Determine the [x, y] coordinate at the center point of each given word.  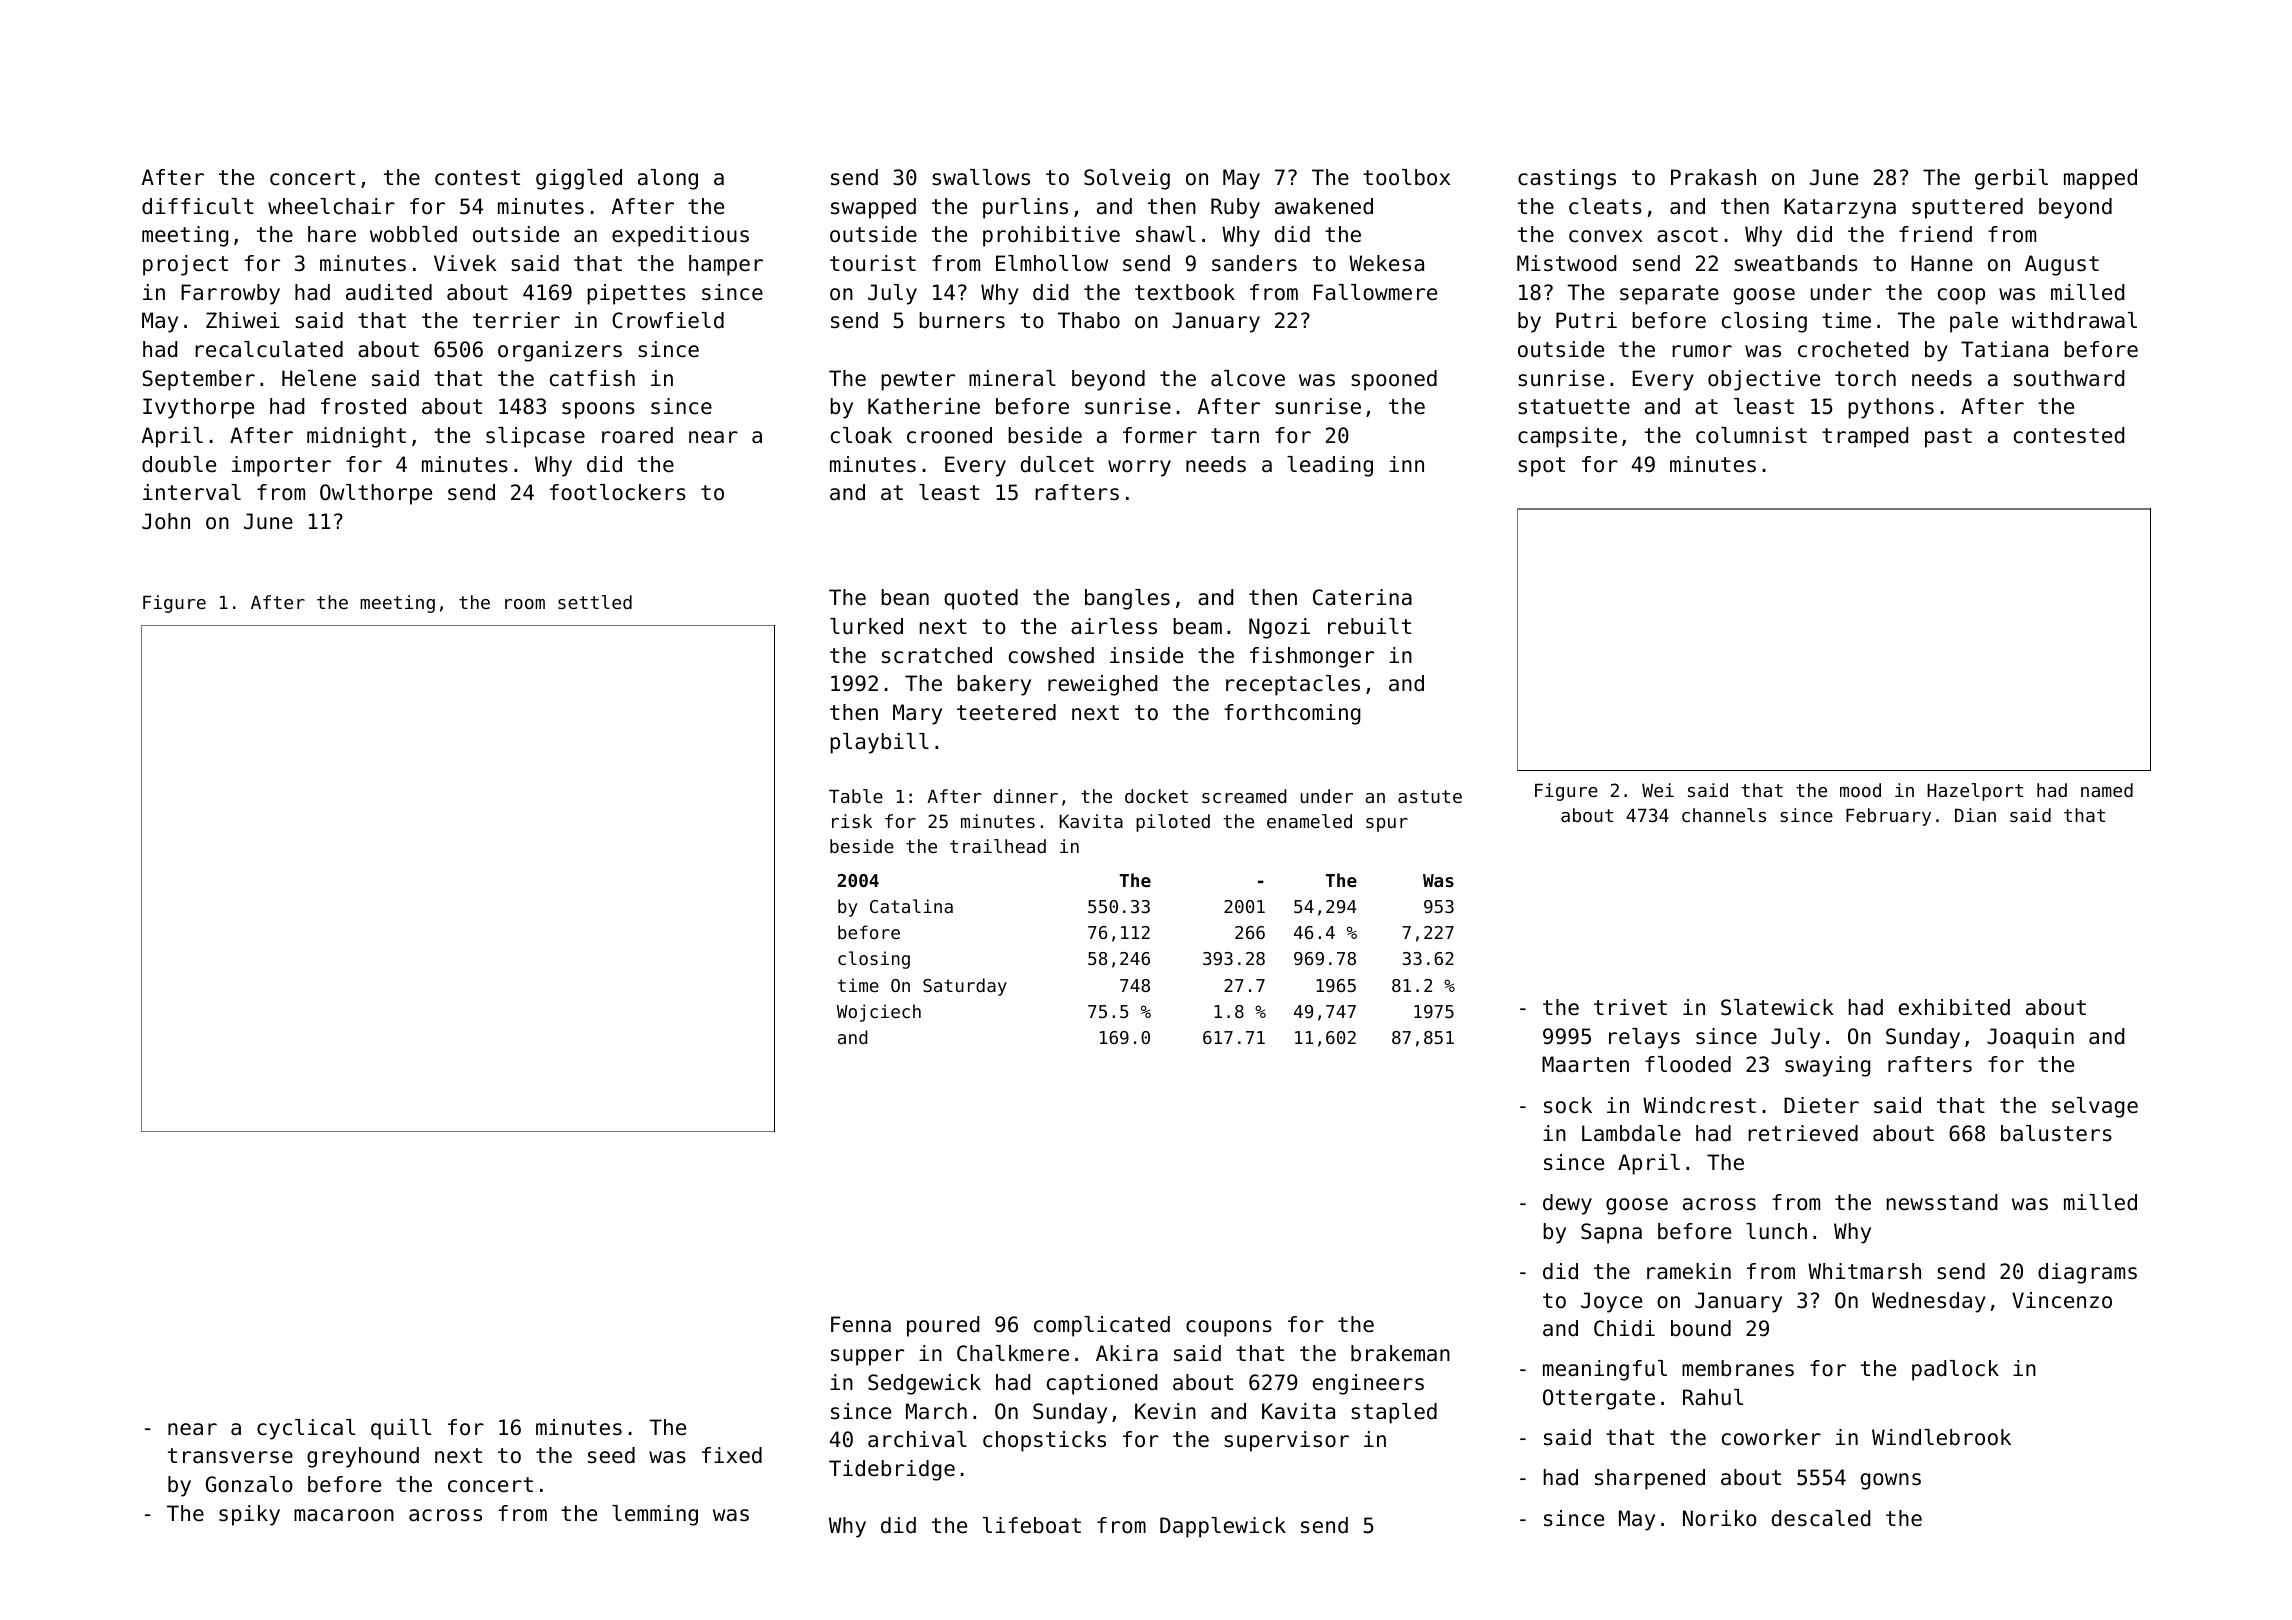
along [668, 179]
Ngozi [1279, 628]
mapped [2100, 179]
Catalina [911, 906]
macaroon [344, 1515]
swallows [981, 177]
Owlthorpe [376, 494]
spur [1387, 825]
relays [1644, 1038]
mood [1860, 790]
